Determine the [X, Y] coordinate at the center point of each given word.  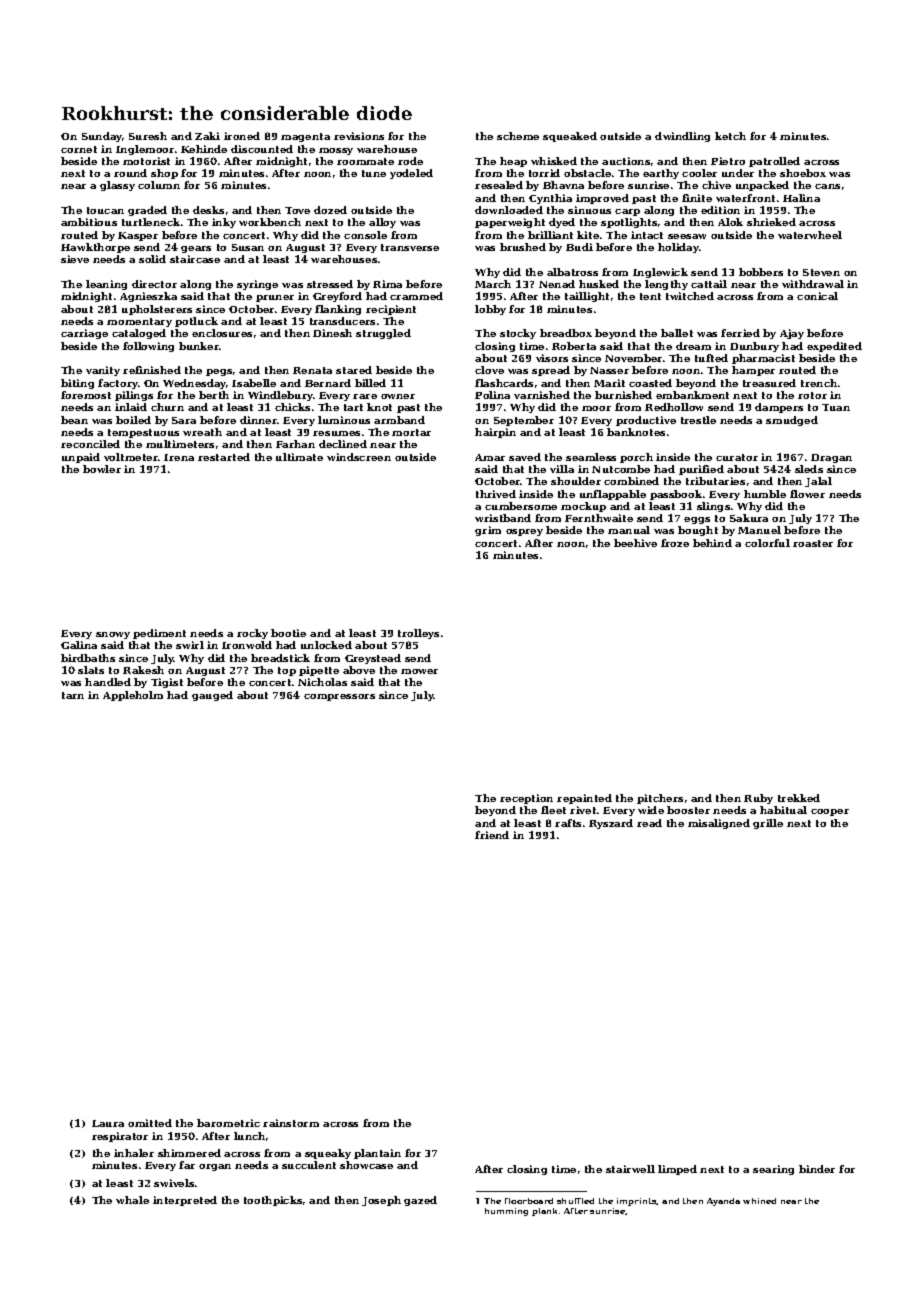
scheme [518, 136]
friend [492, 835]
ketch [730, 136]
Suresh [148, 136]
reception [526, 799]
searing [773, 1170]
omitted [150, 1123]
